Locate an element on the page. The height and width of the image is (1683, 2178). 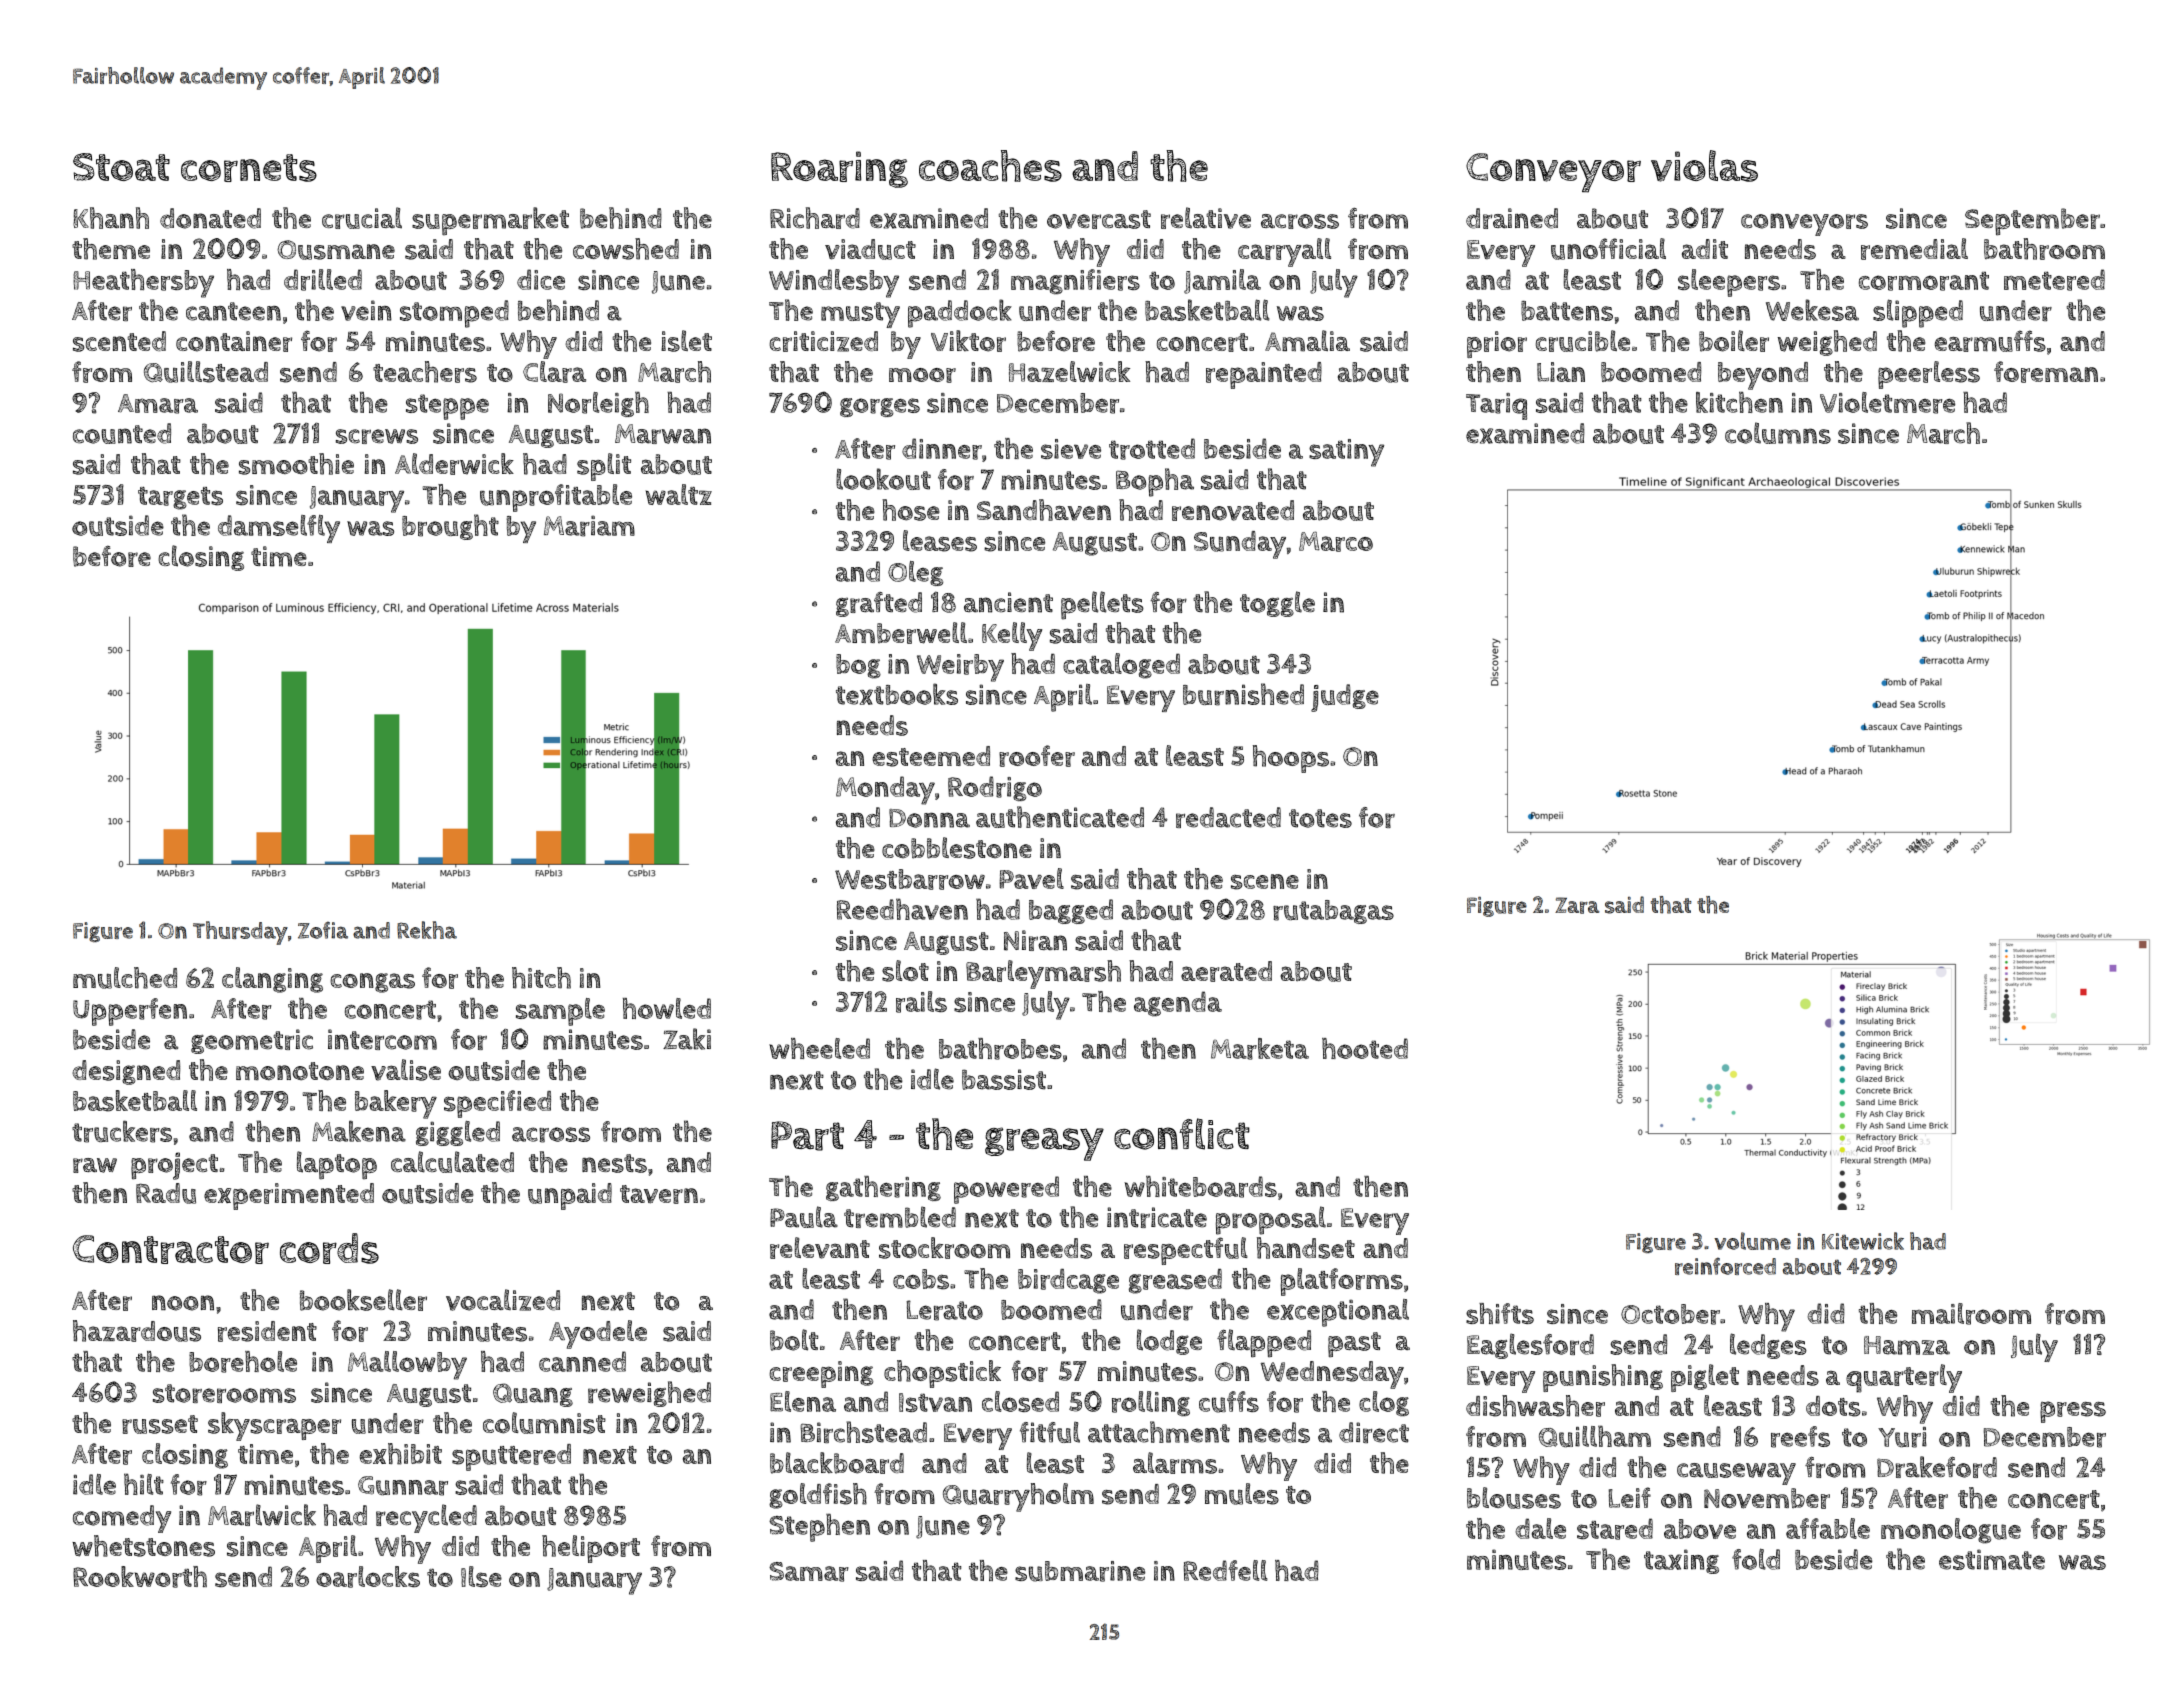
hilt is located at coordinates (144, 1484).
